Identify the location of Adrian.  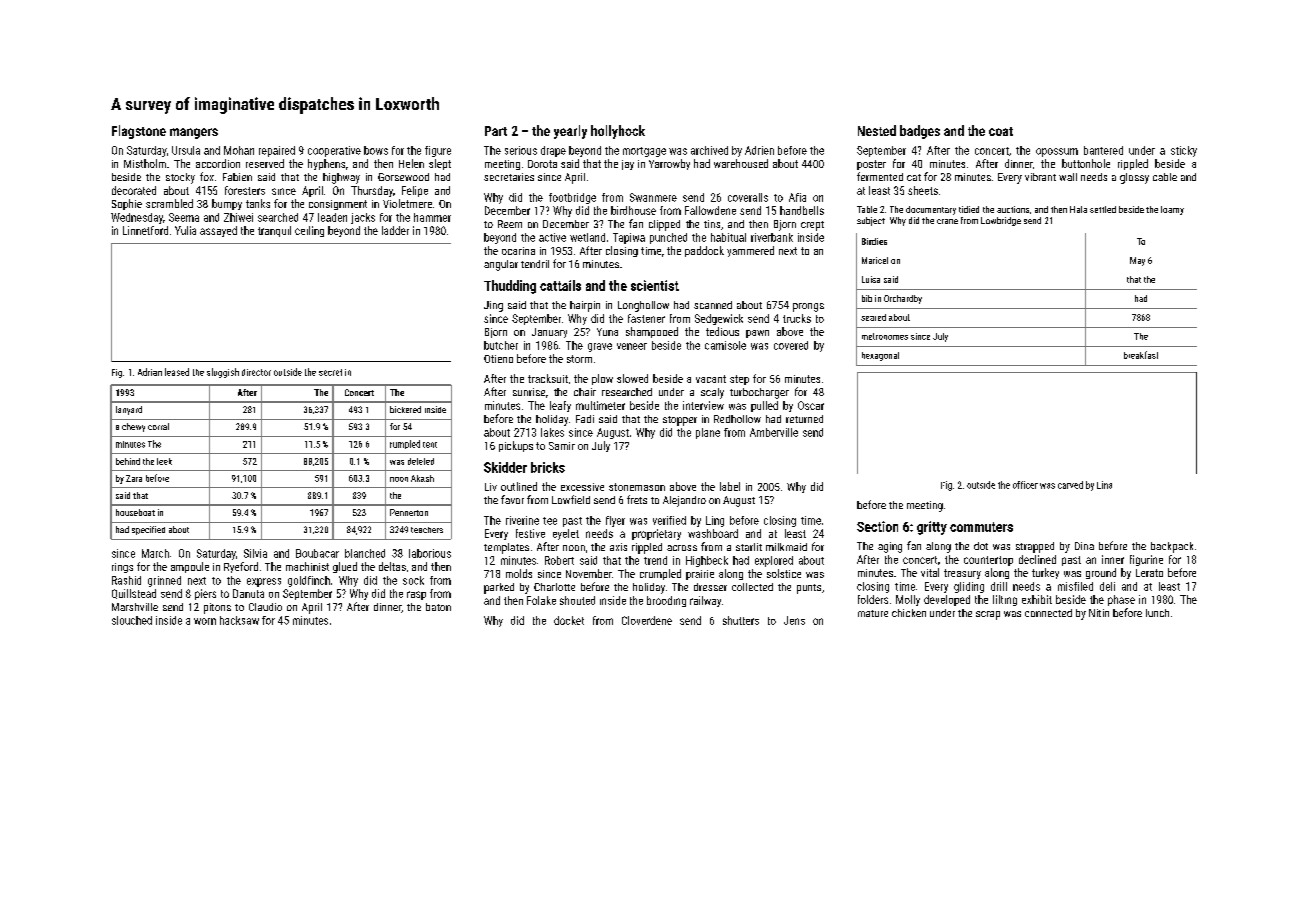
(150, 372).
